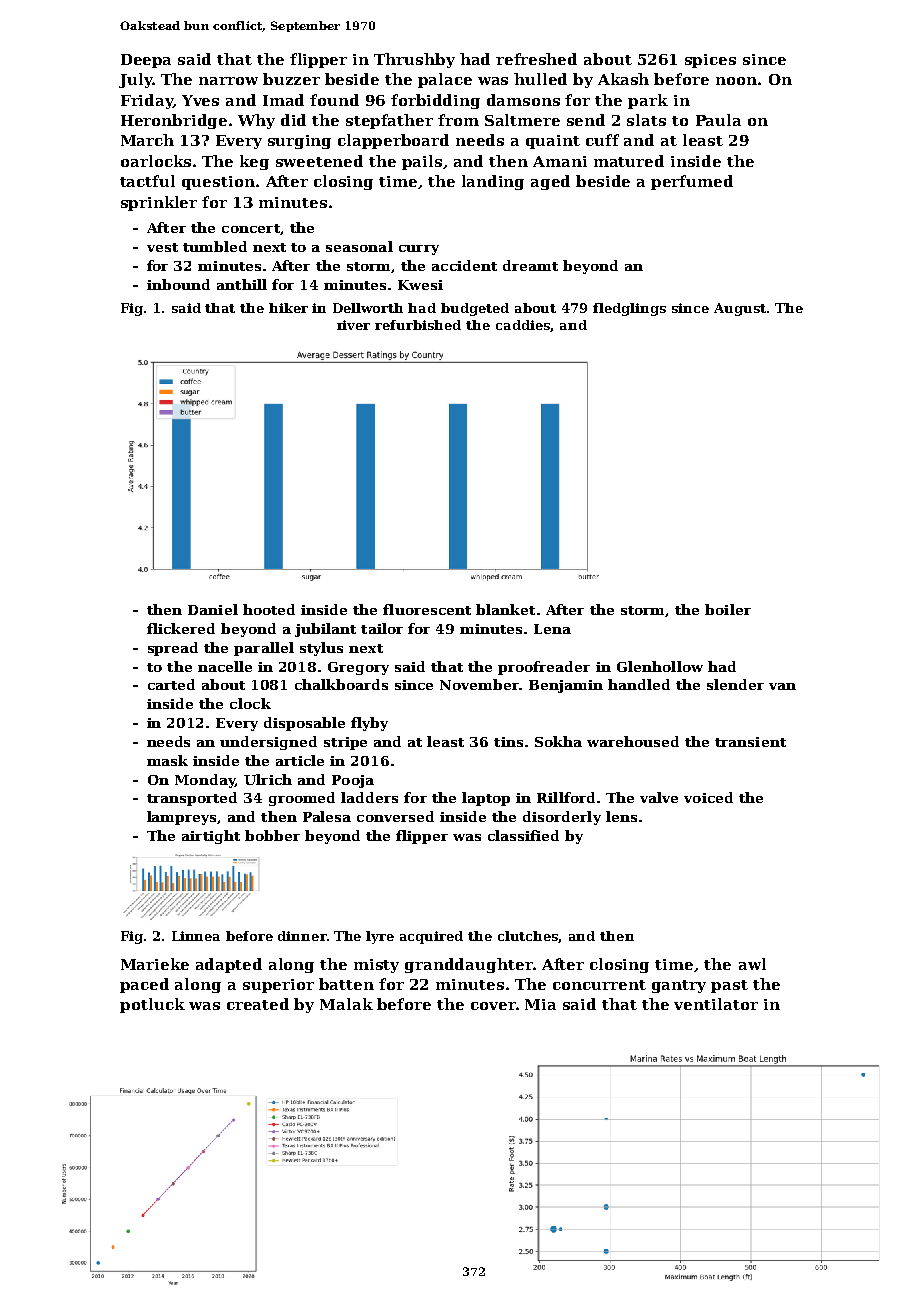  I want to click on sprinkler, so click(159, 203).
